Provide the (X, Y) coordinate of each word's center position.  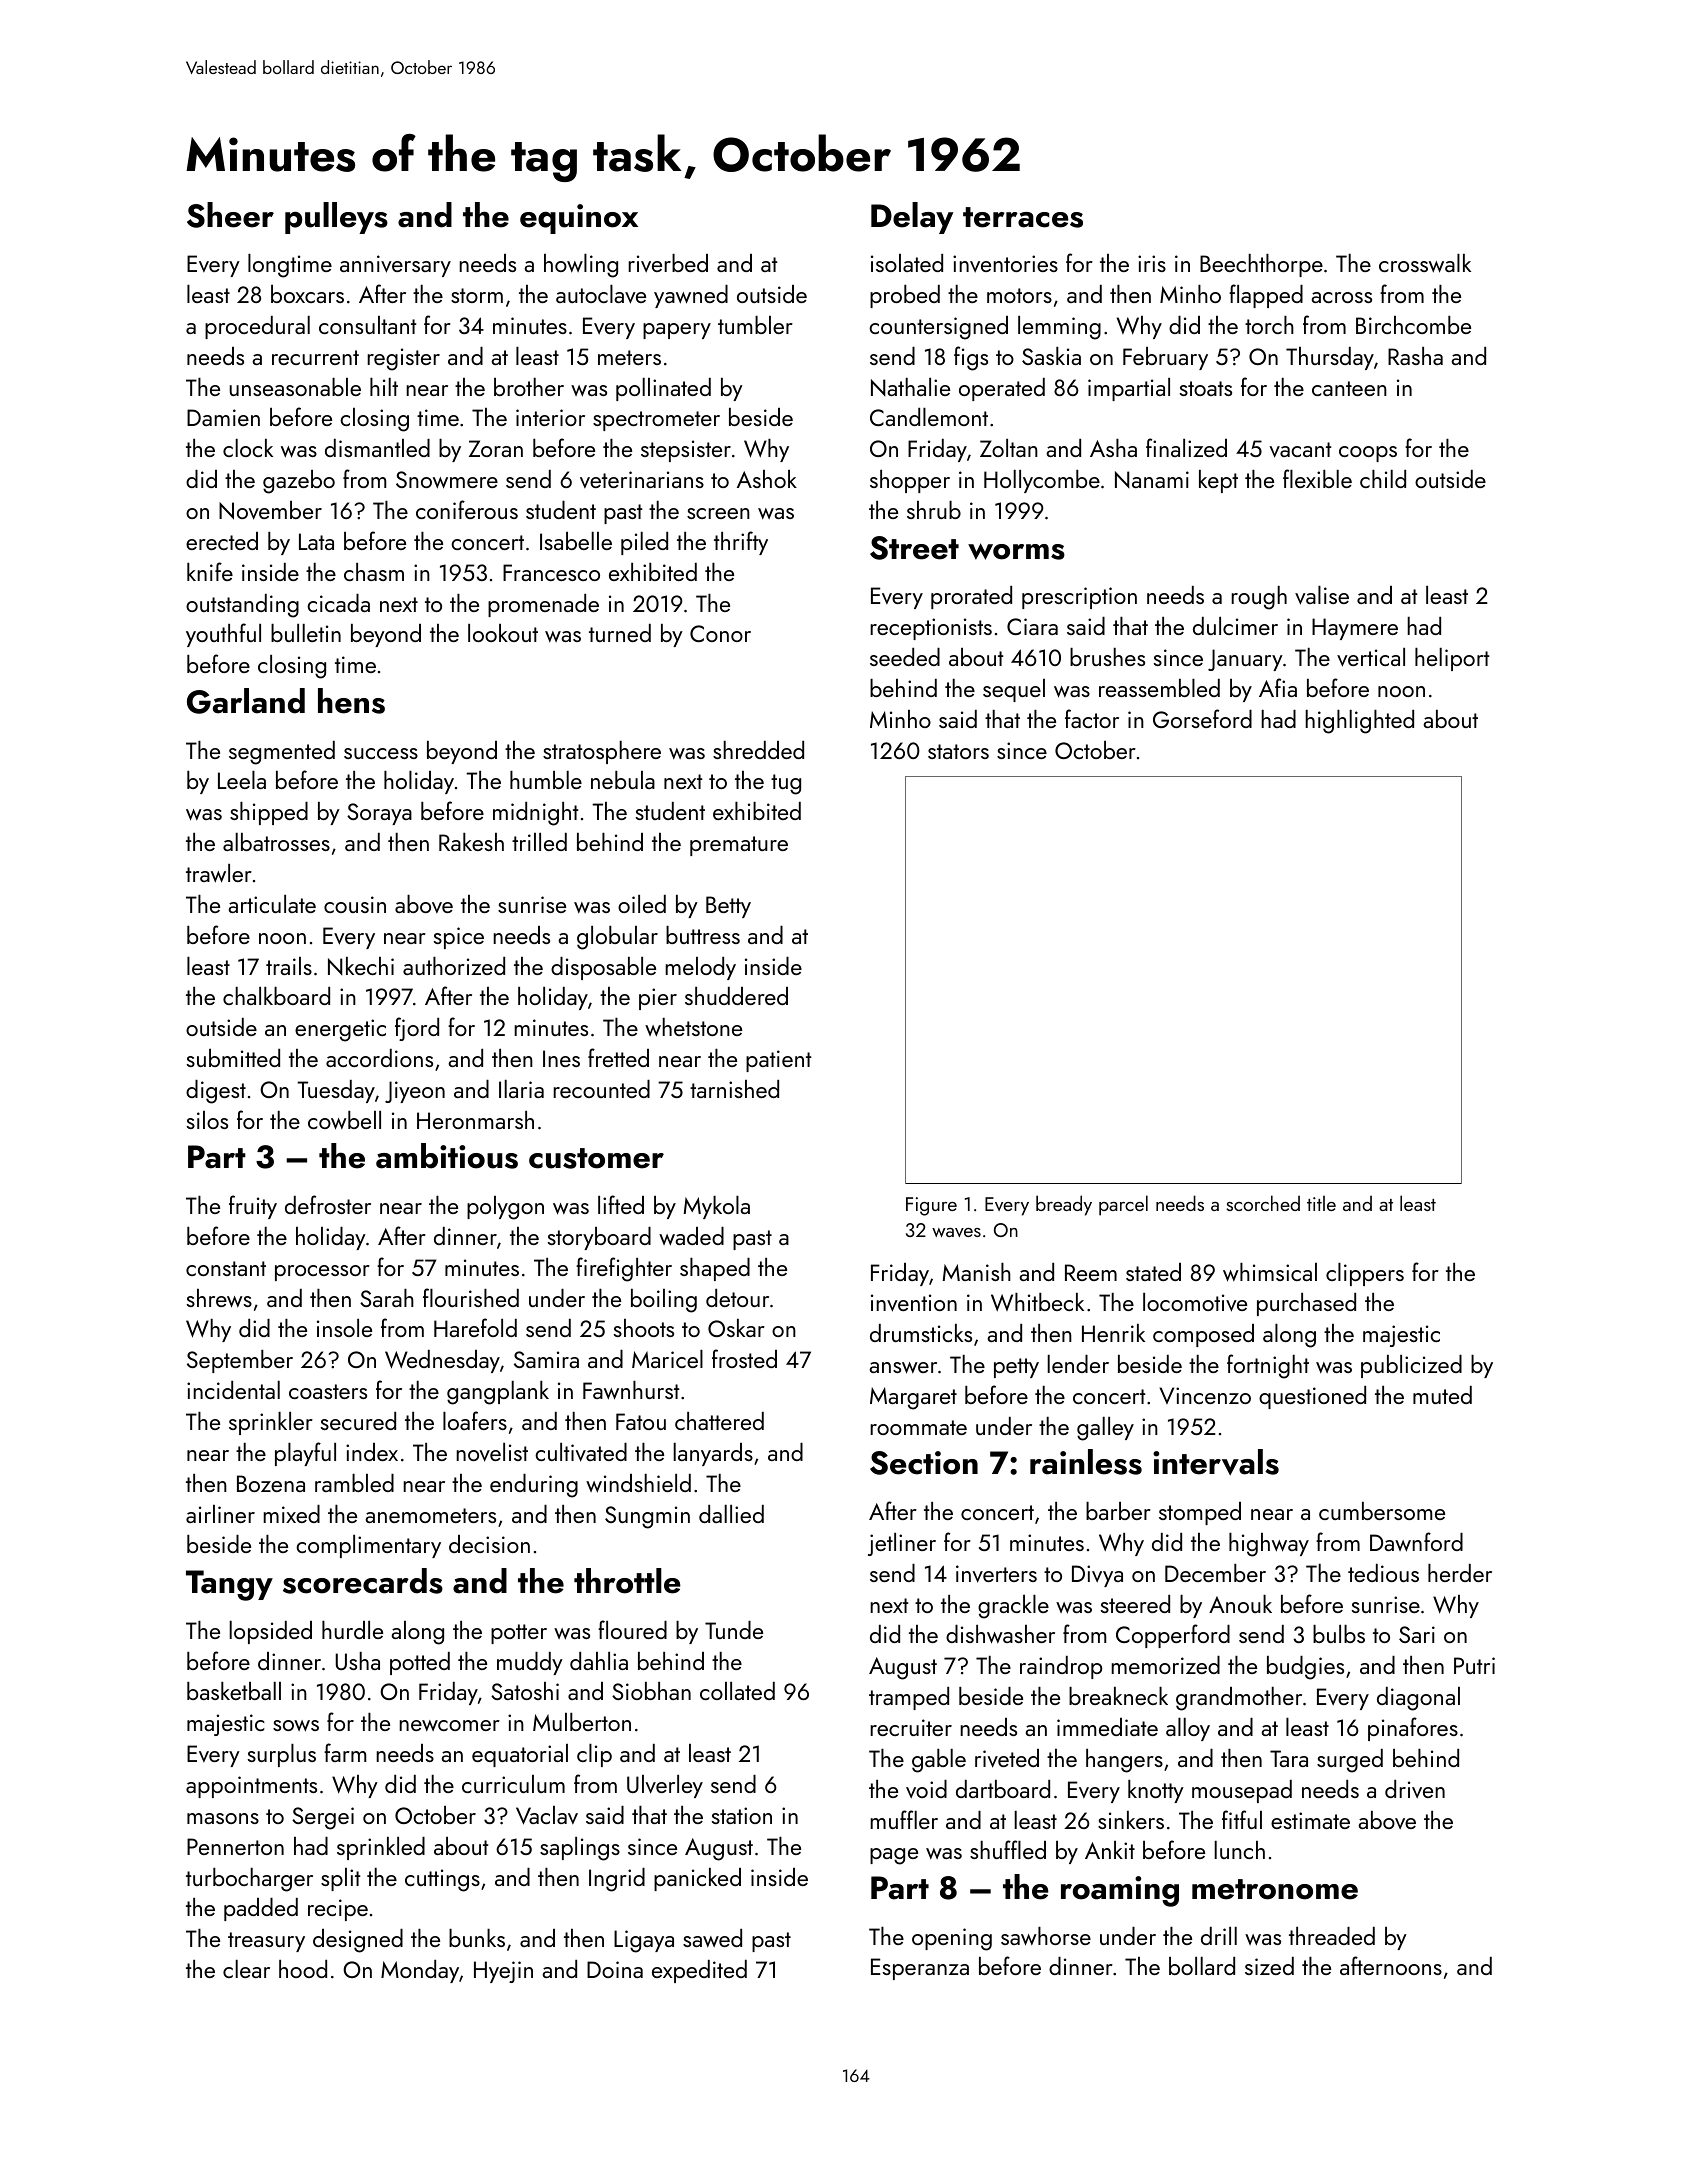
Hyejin (503, 1972)
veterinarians (642, 479)
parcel (1123, 1205)
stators (958, 751)
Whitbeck (1037, 1302)
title (1321, 1203)
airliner (220, 1514)
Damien (223, 417)
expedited (699, 1971)
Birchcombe (1413, 325)
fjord (417, 1029)
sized (1269, 1966)
